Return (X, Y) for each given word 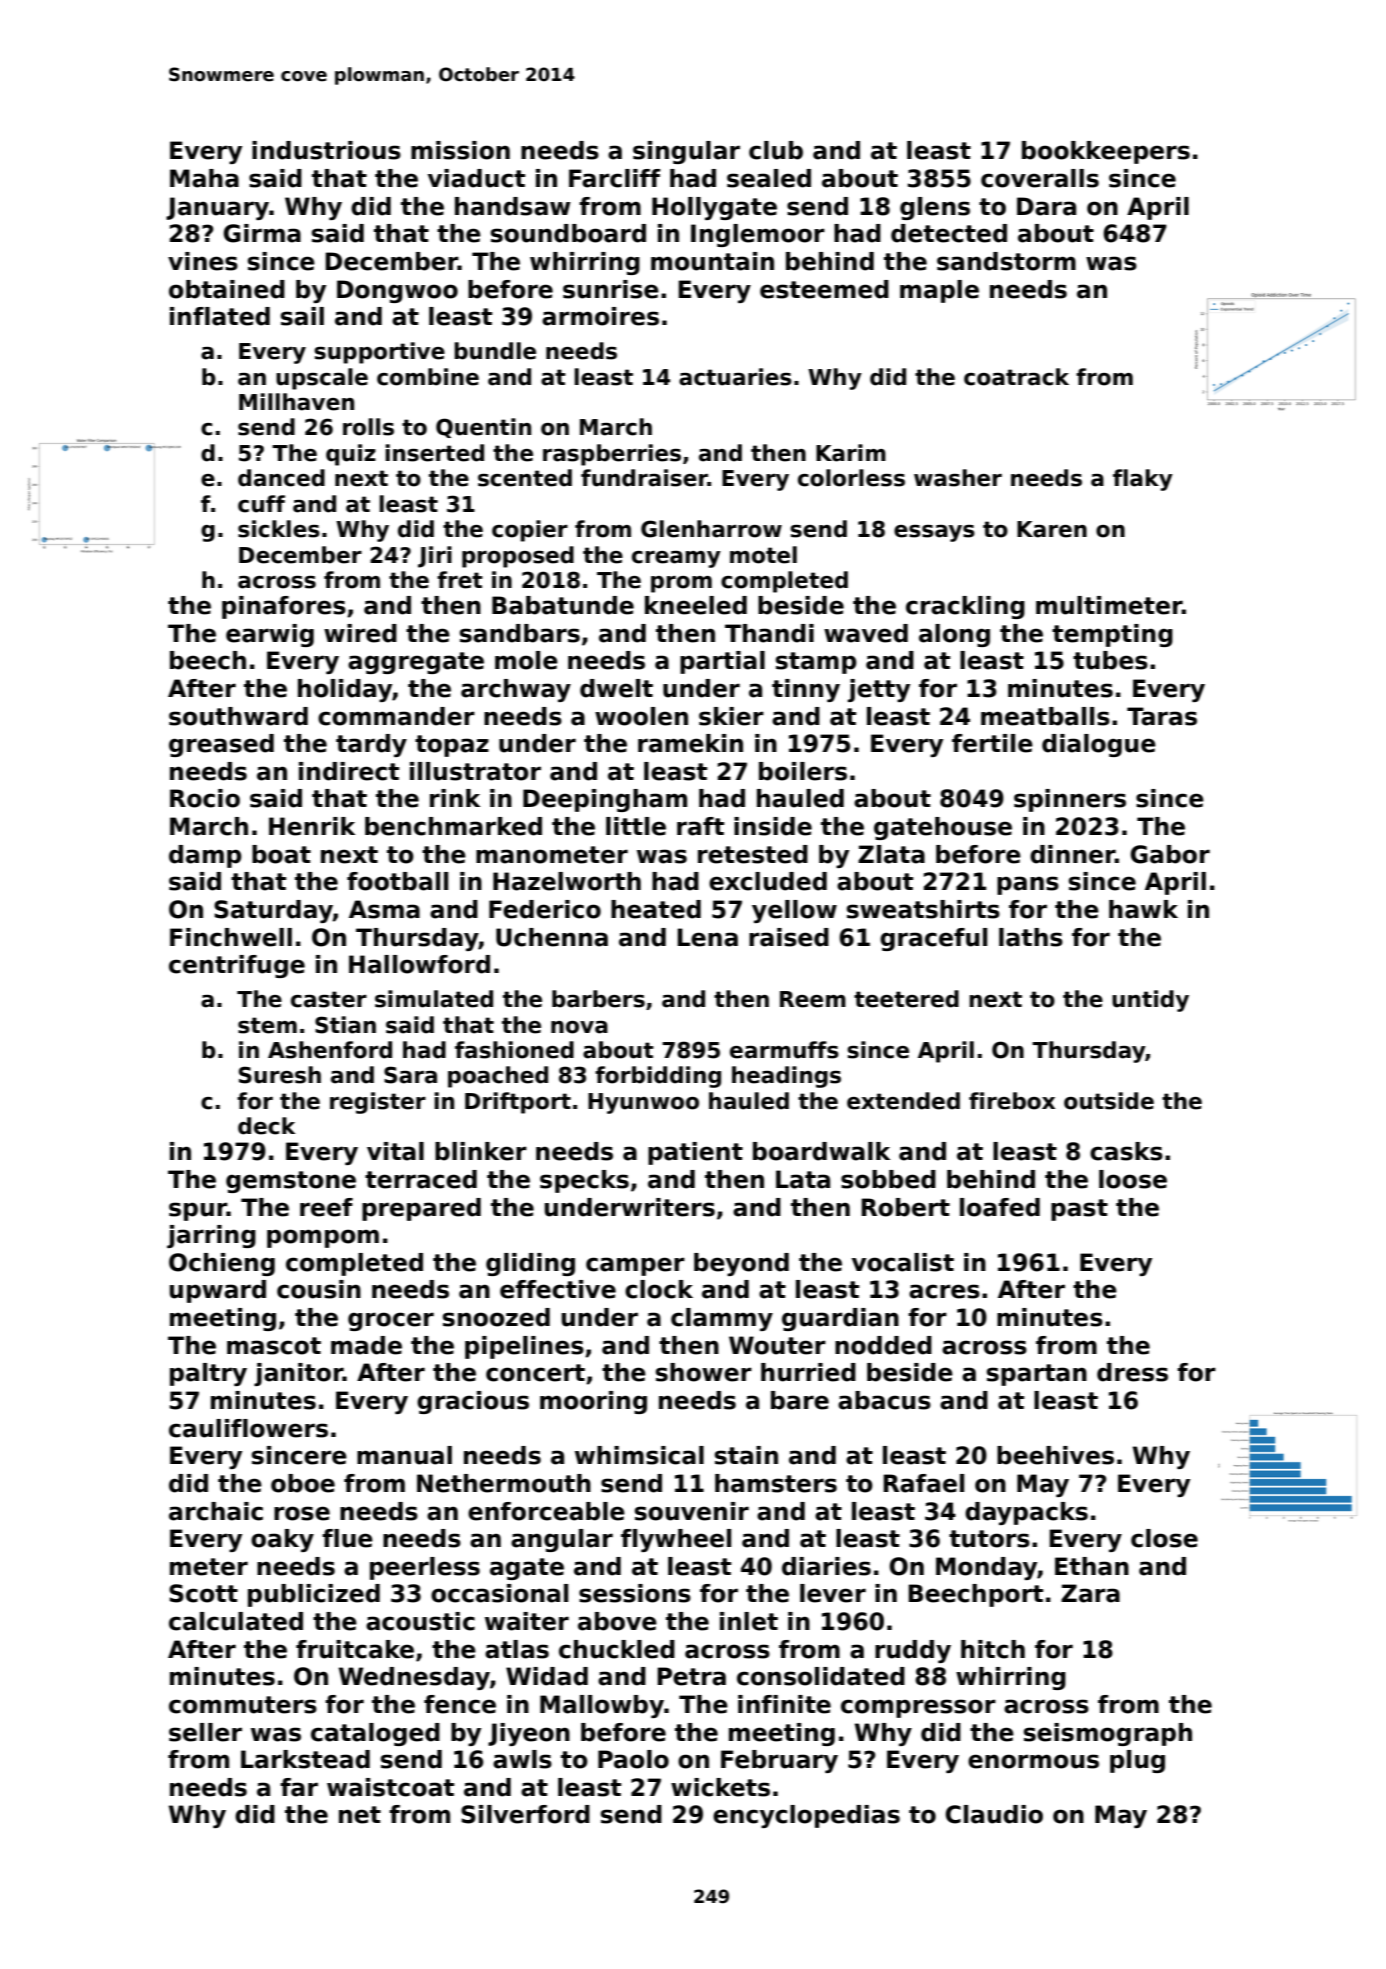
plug (1137, 1761)
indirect (349, 771)
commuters (243, 1705)
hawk (1143, 909)
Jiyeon (529, 1734)
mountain (712, 261)
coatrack (1016, 377)
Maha (204, 178)
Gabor (1170, 854)
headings (786, 1077)
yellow (794, 911)
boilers (803, 771)
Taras (1162, 716)
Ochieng (222, 1264)
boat (281, 854)
